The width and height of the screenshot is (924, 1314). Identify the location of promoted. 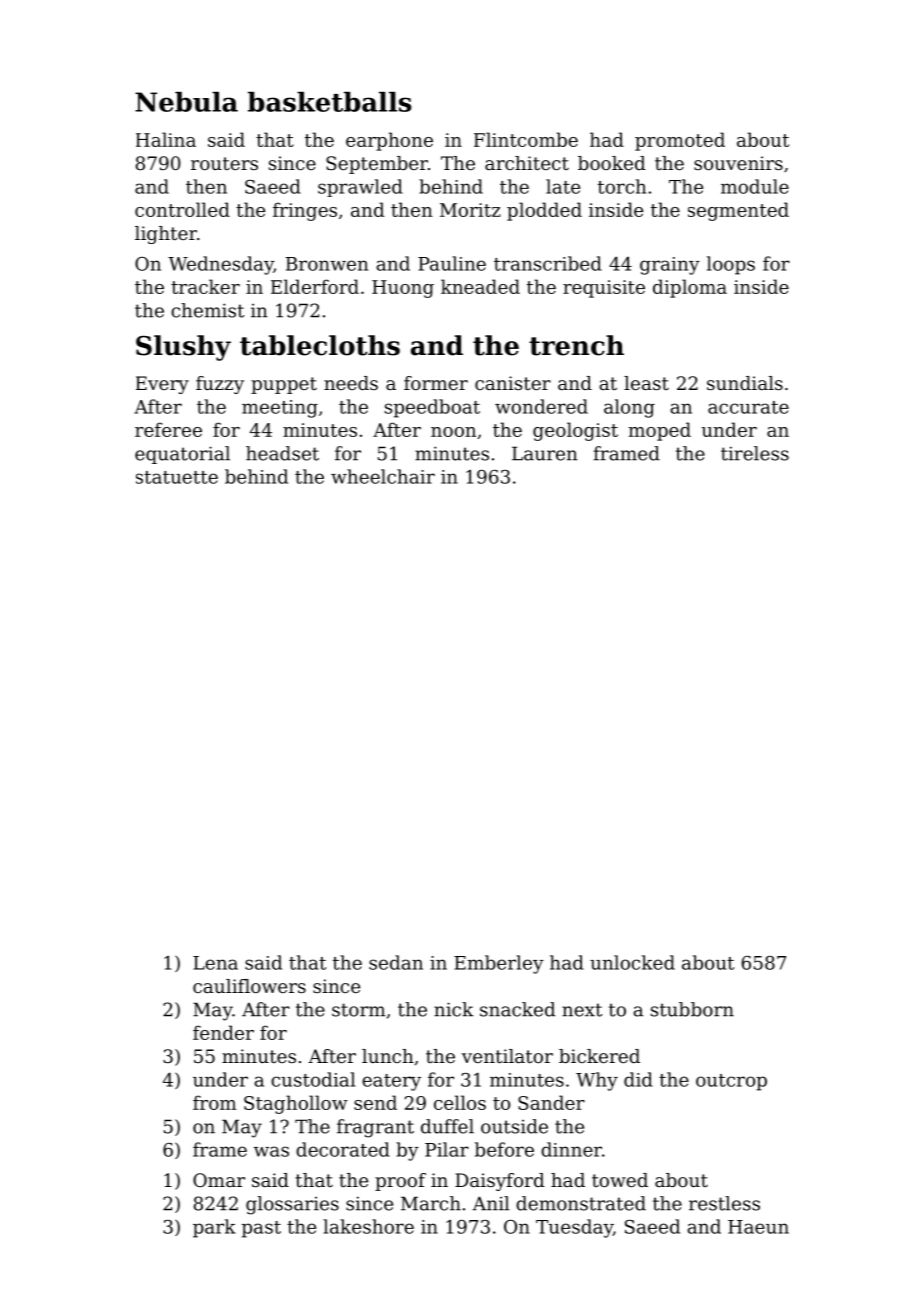
(680, 141).
